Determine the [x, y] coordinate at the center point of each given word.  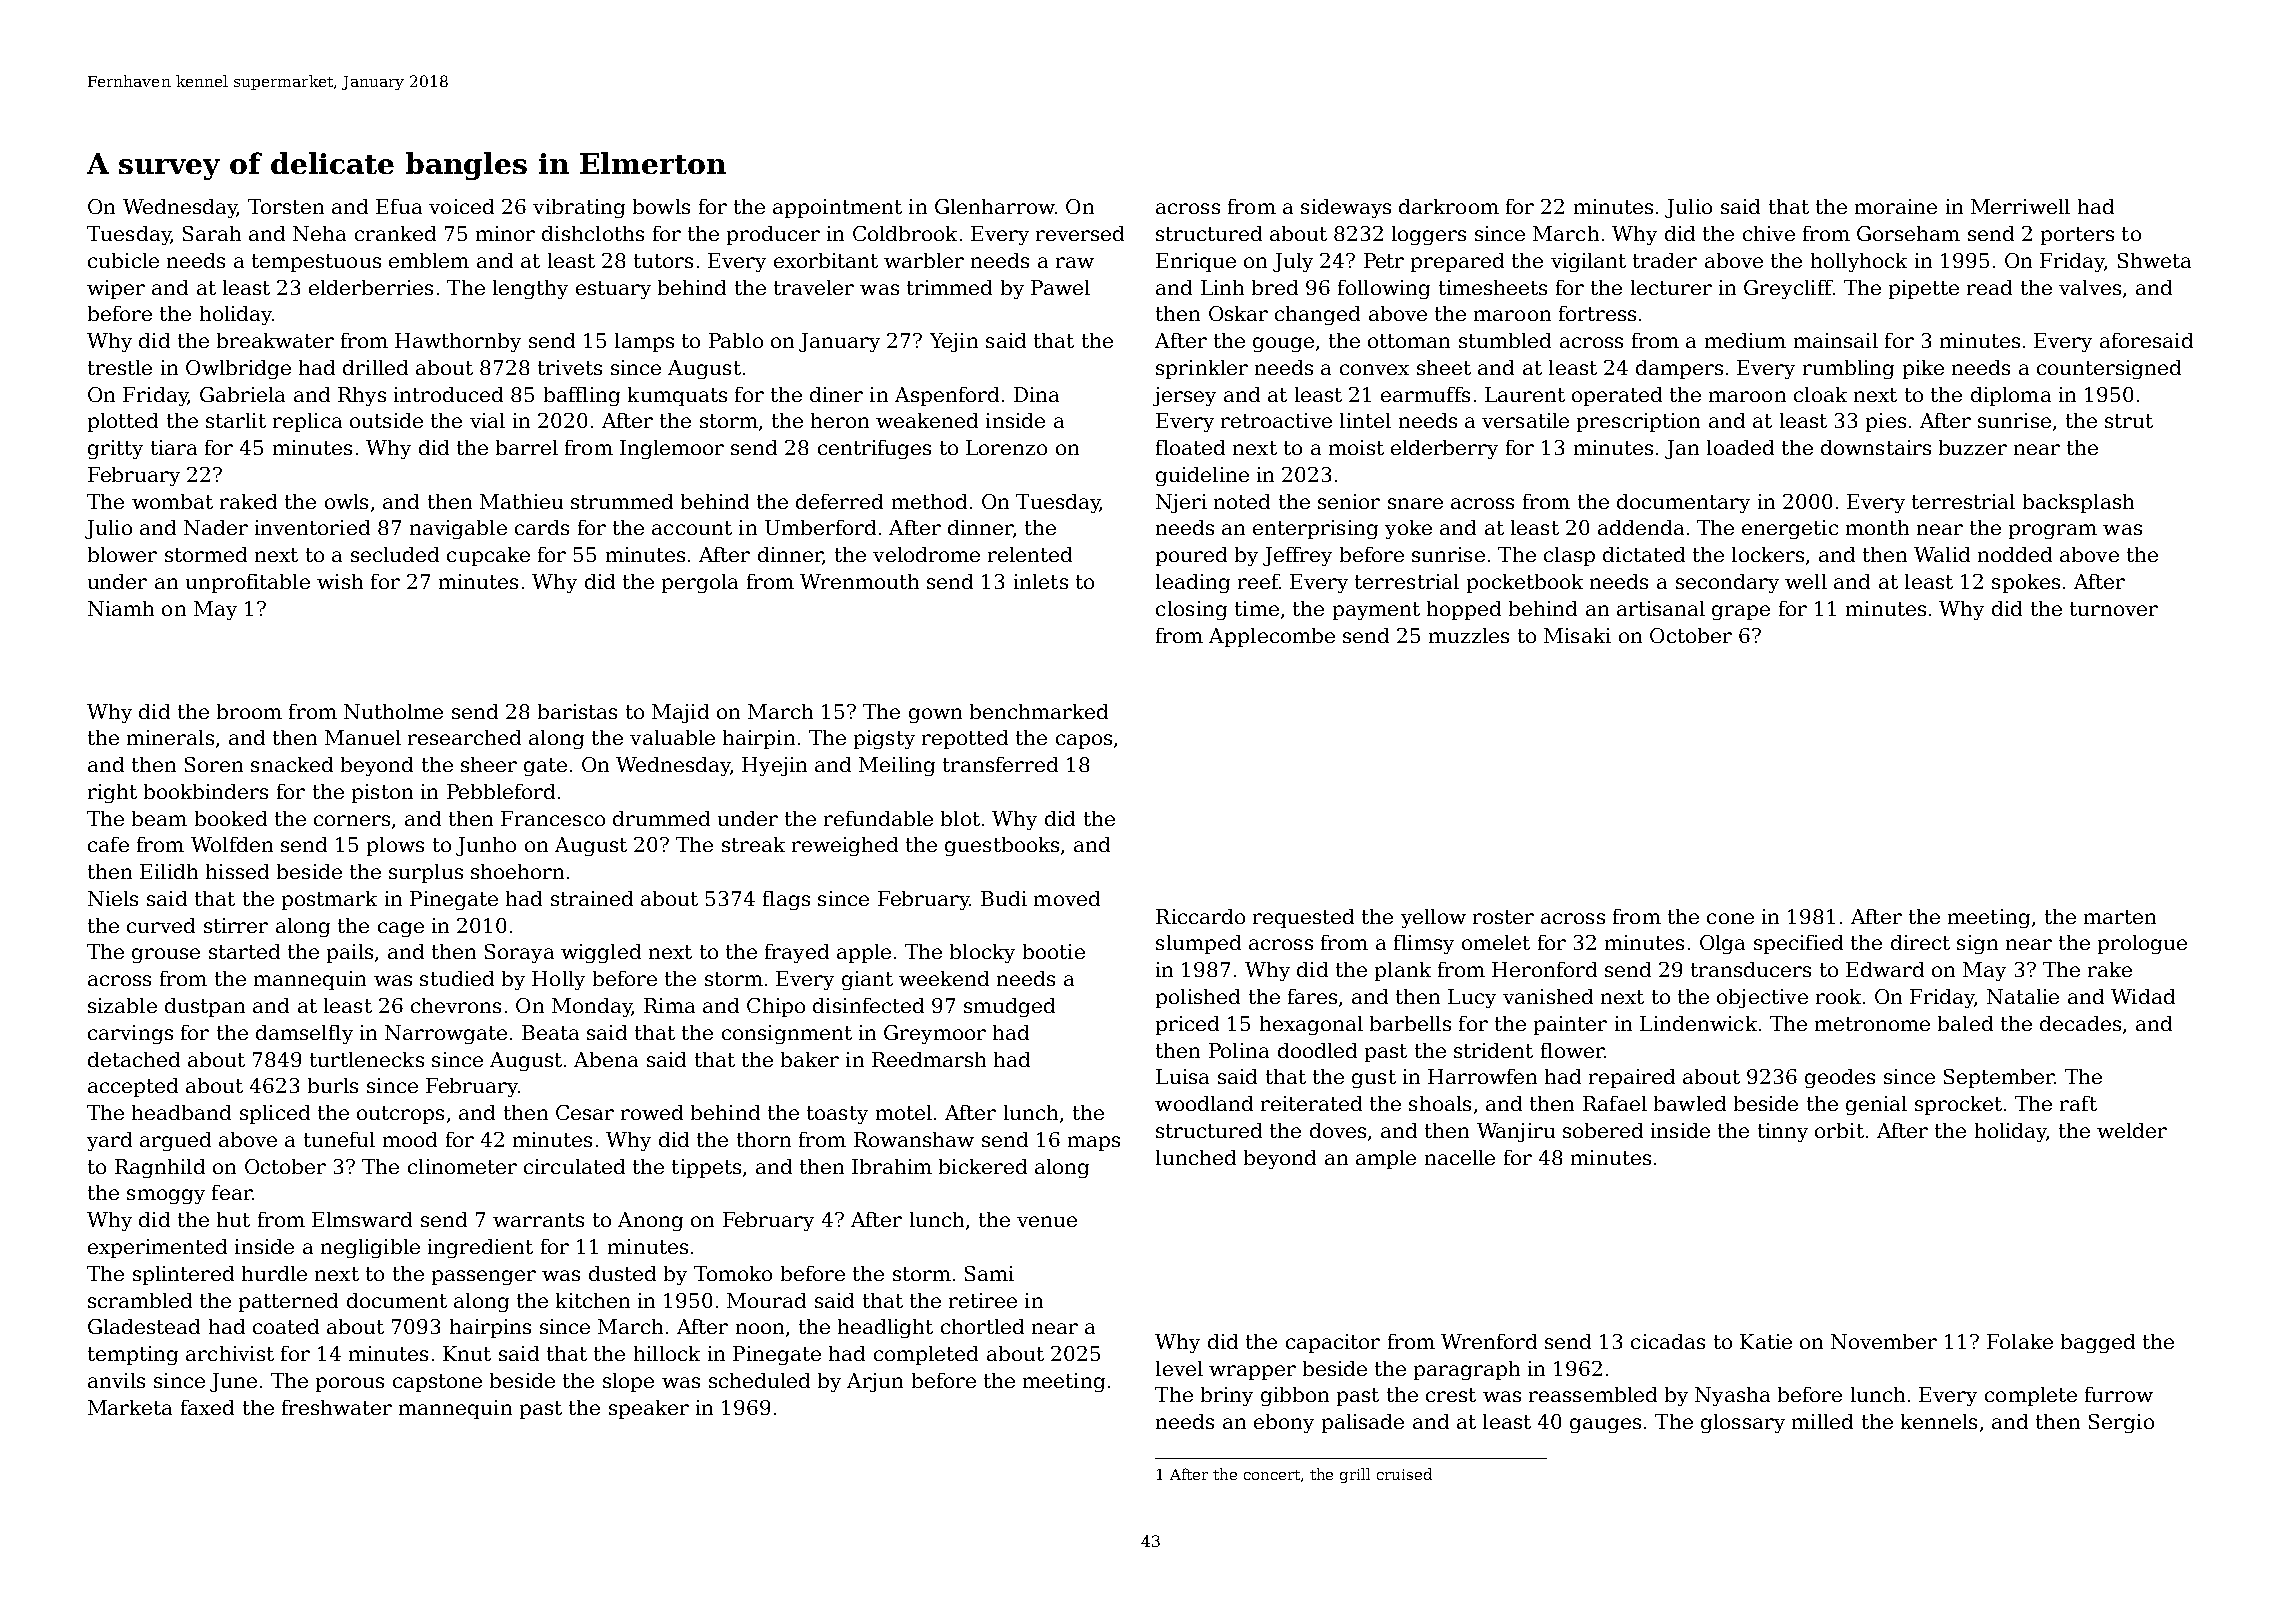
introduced [448, 394]
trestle [120, 367]
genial [1876, 1105]
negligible [370, 1248]
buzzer [1973, 447]
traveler [814, 287]
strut [2129, 421]
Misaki [1577, 635]
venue [1047, 1221]
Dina [1036, 394]
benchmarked [1039, 711]
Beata [550, 1032]
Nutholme [393, 711]
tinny [1783, 1132]
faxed [207, 1407]
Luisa [1182, 1076]
